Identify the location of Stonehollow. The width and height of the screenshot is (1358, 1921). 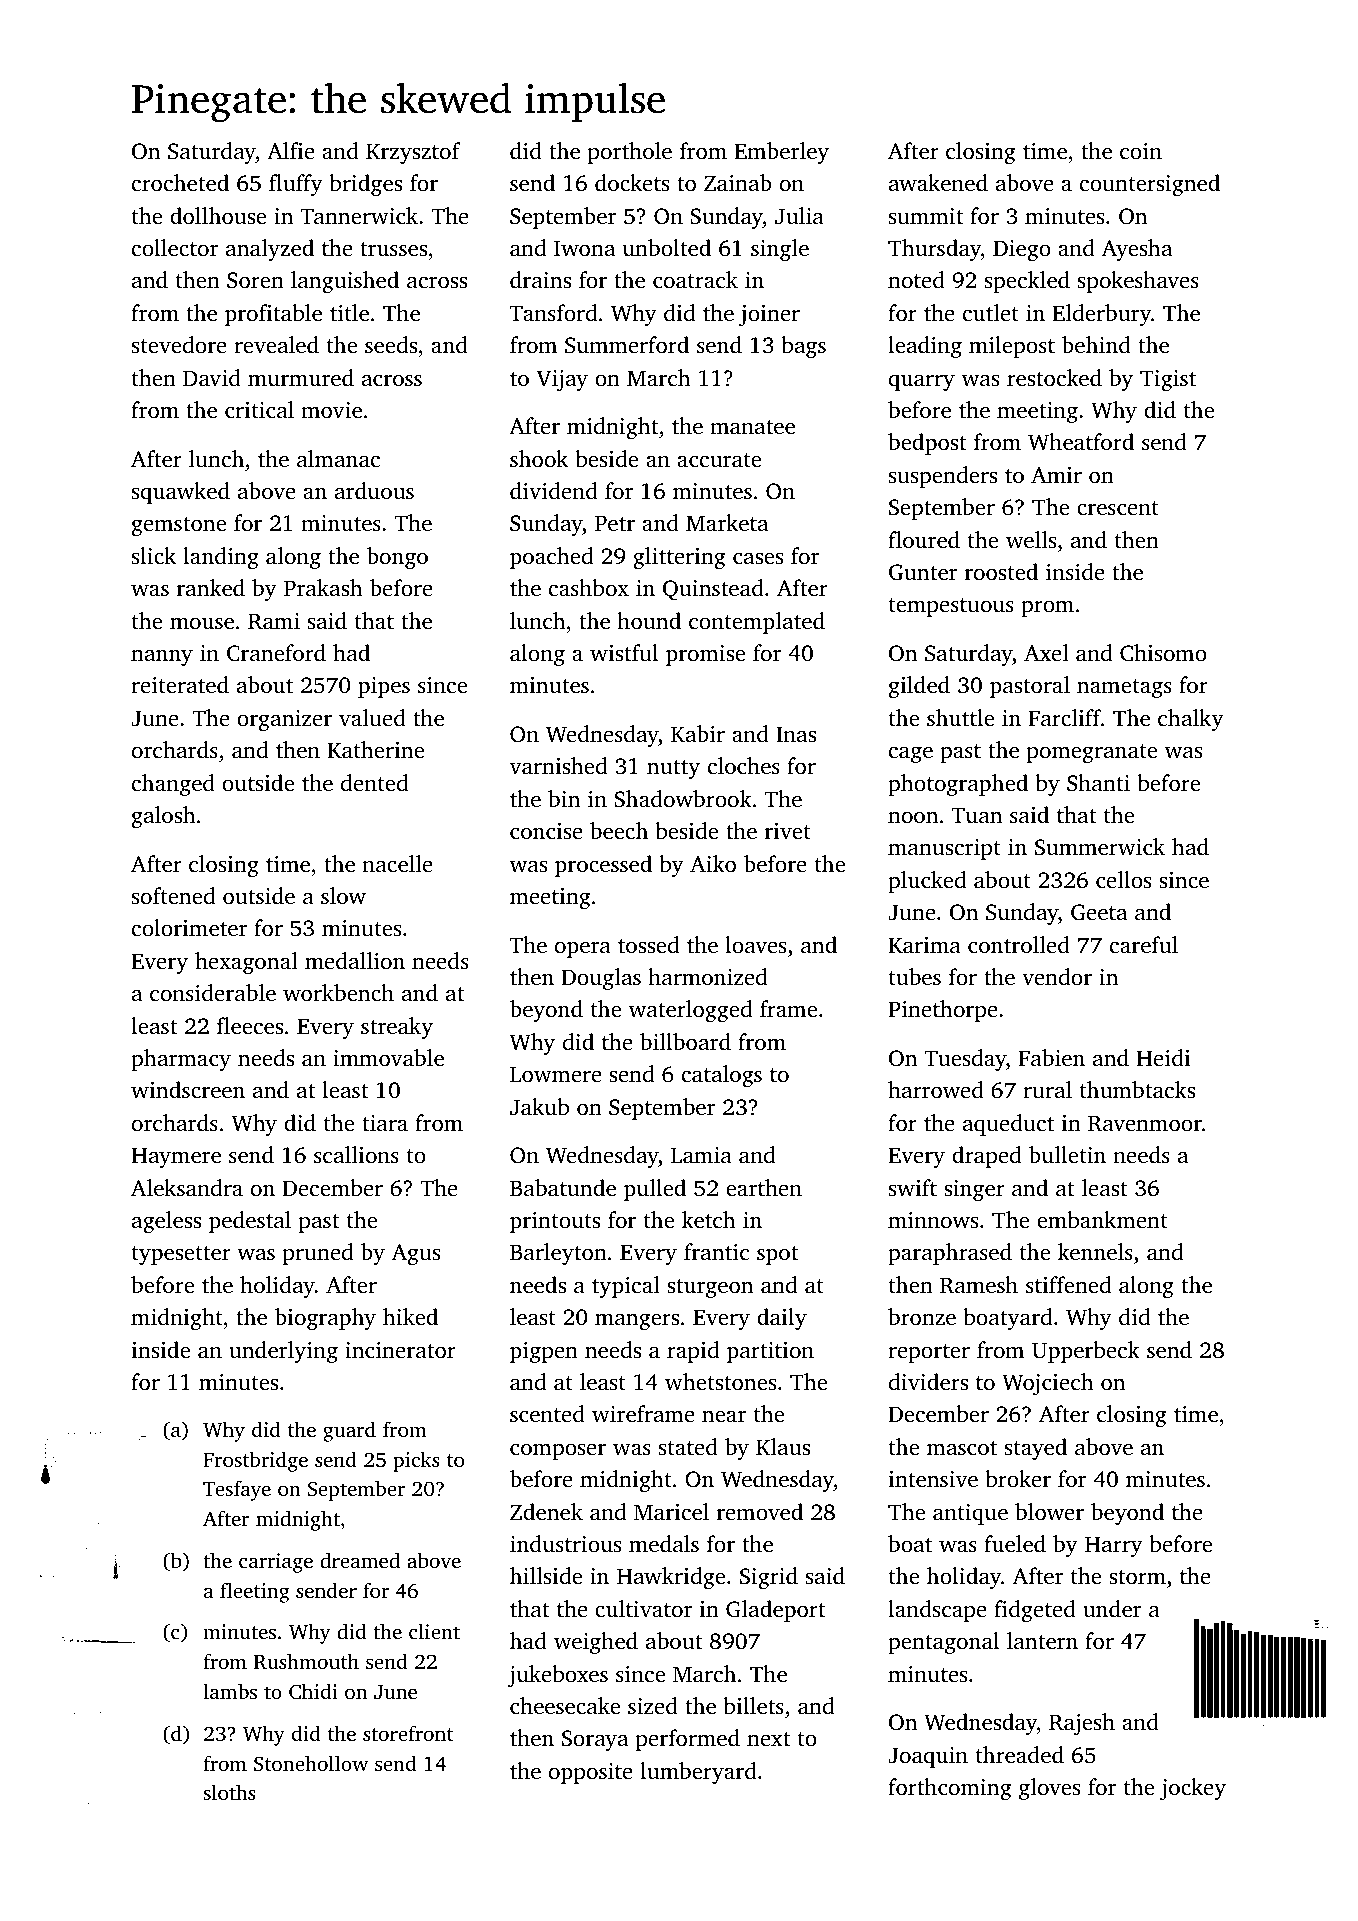
(311, 1763).
